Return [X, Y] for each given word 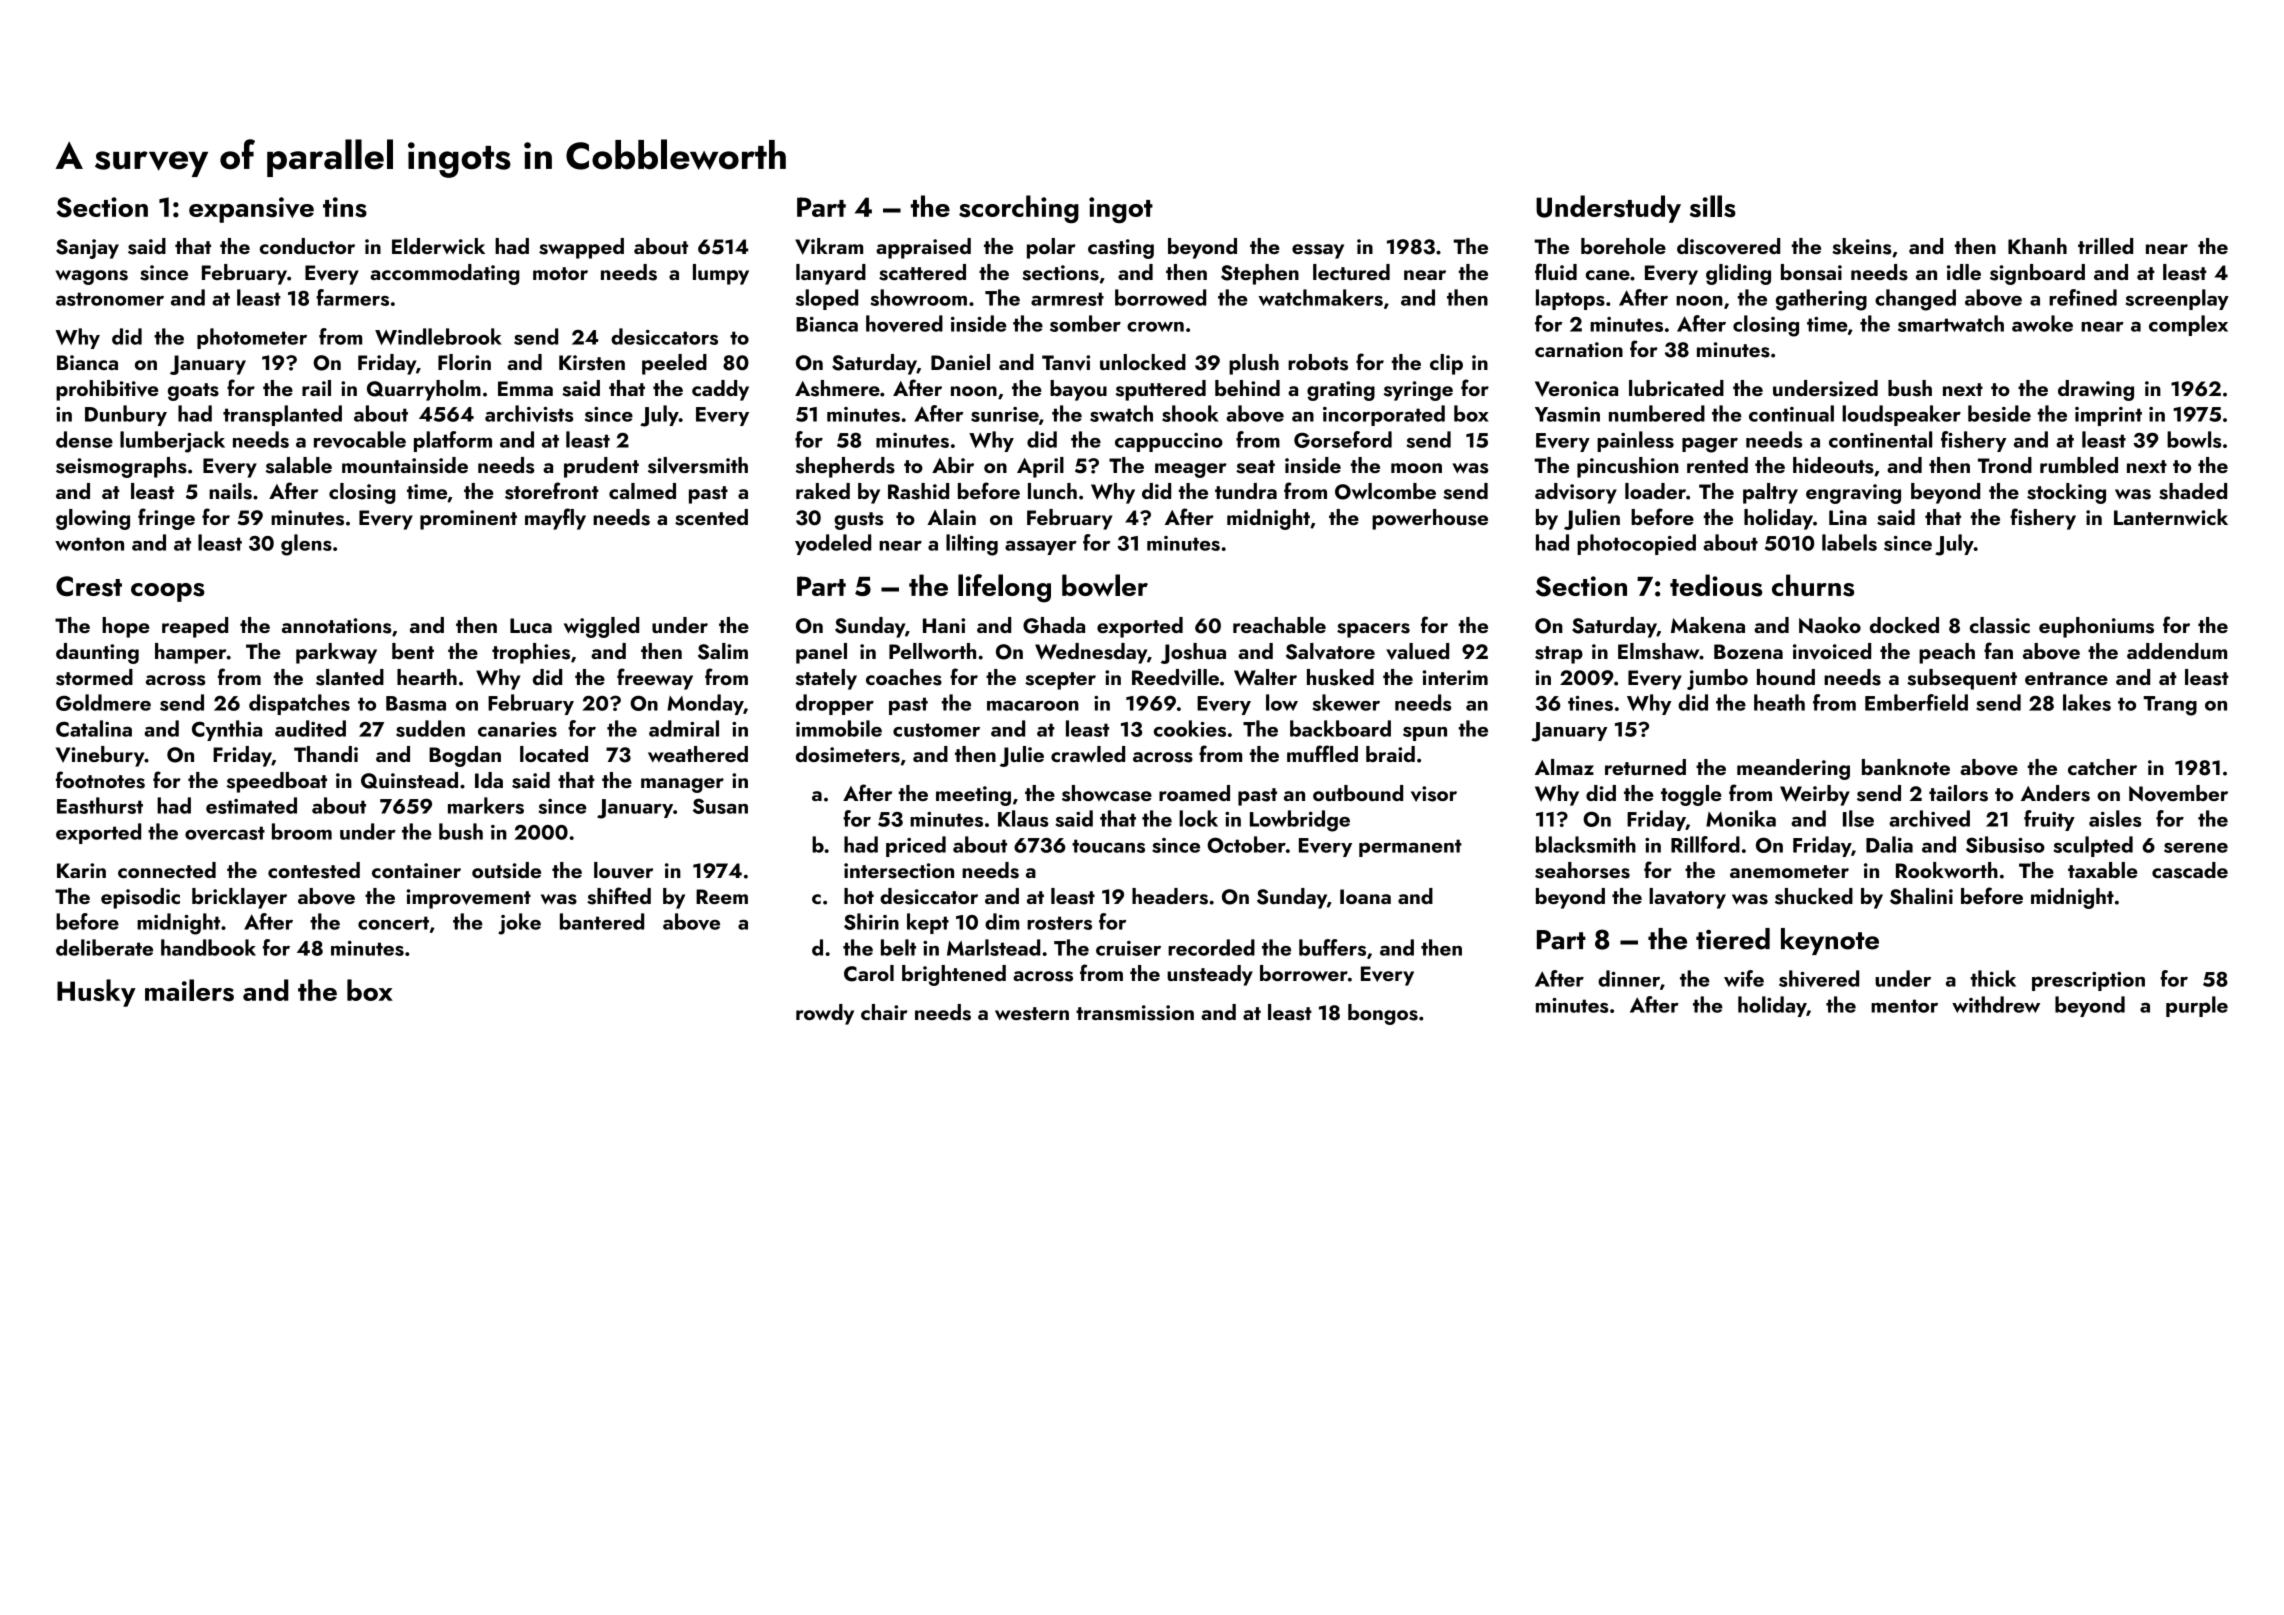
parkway [336, 653]
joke [519, 924]
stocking [2066, 493]
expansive [251, 210]
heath [1779, 702]
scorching [1019, 209]
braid [1390, 754]
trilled [2105, 246]
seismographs [121, 467]
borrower [1304, 973]
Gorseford [1343, 439]
